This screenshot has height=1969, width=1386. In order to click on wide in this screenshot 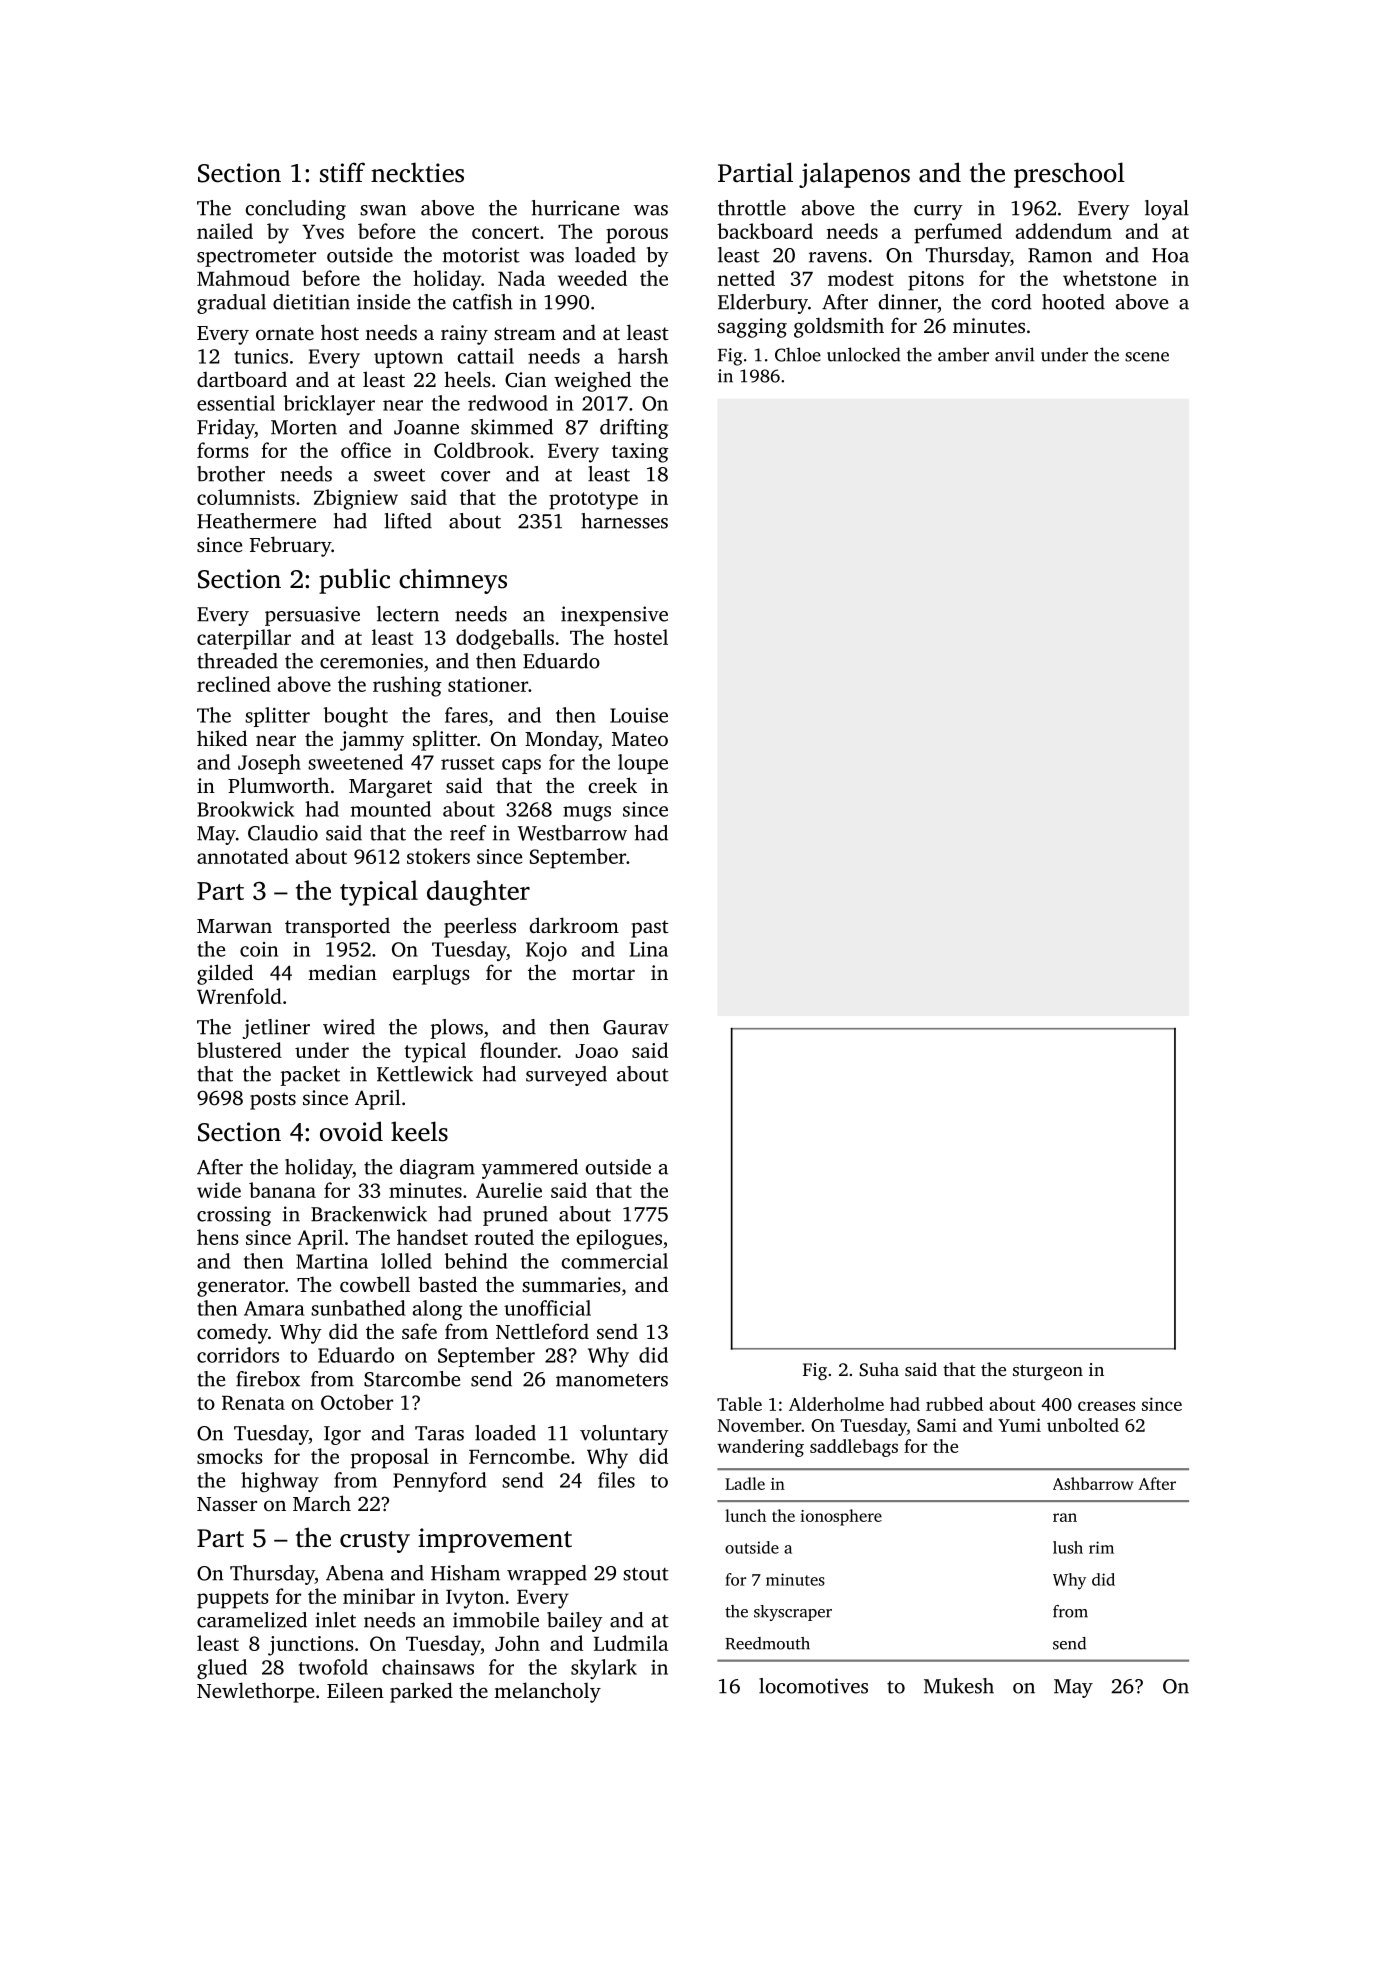, I will do `click(219, 1190)`.
